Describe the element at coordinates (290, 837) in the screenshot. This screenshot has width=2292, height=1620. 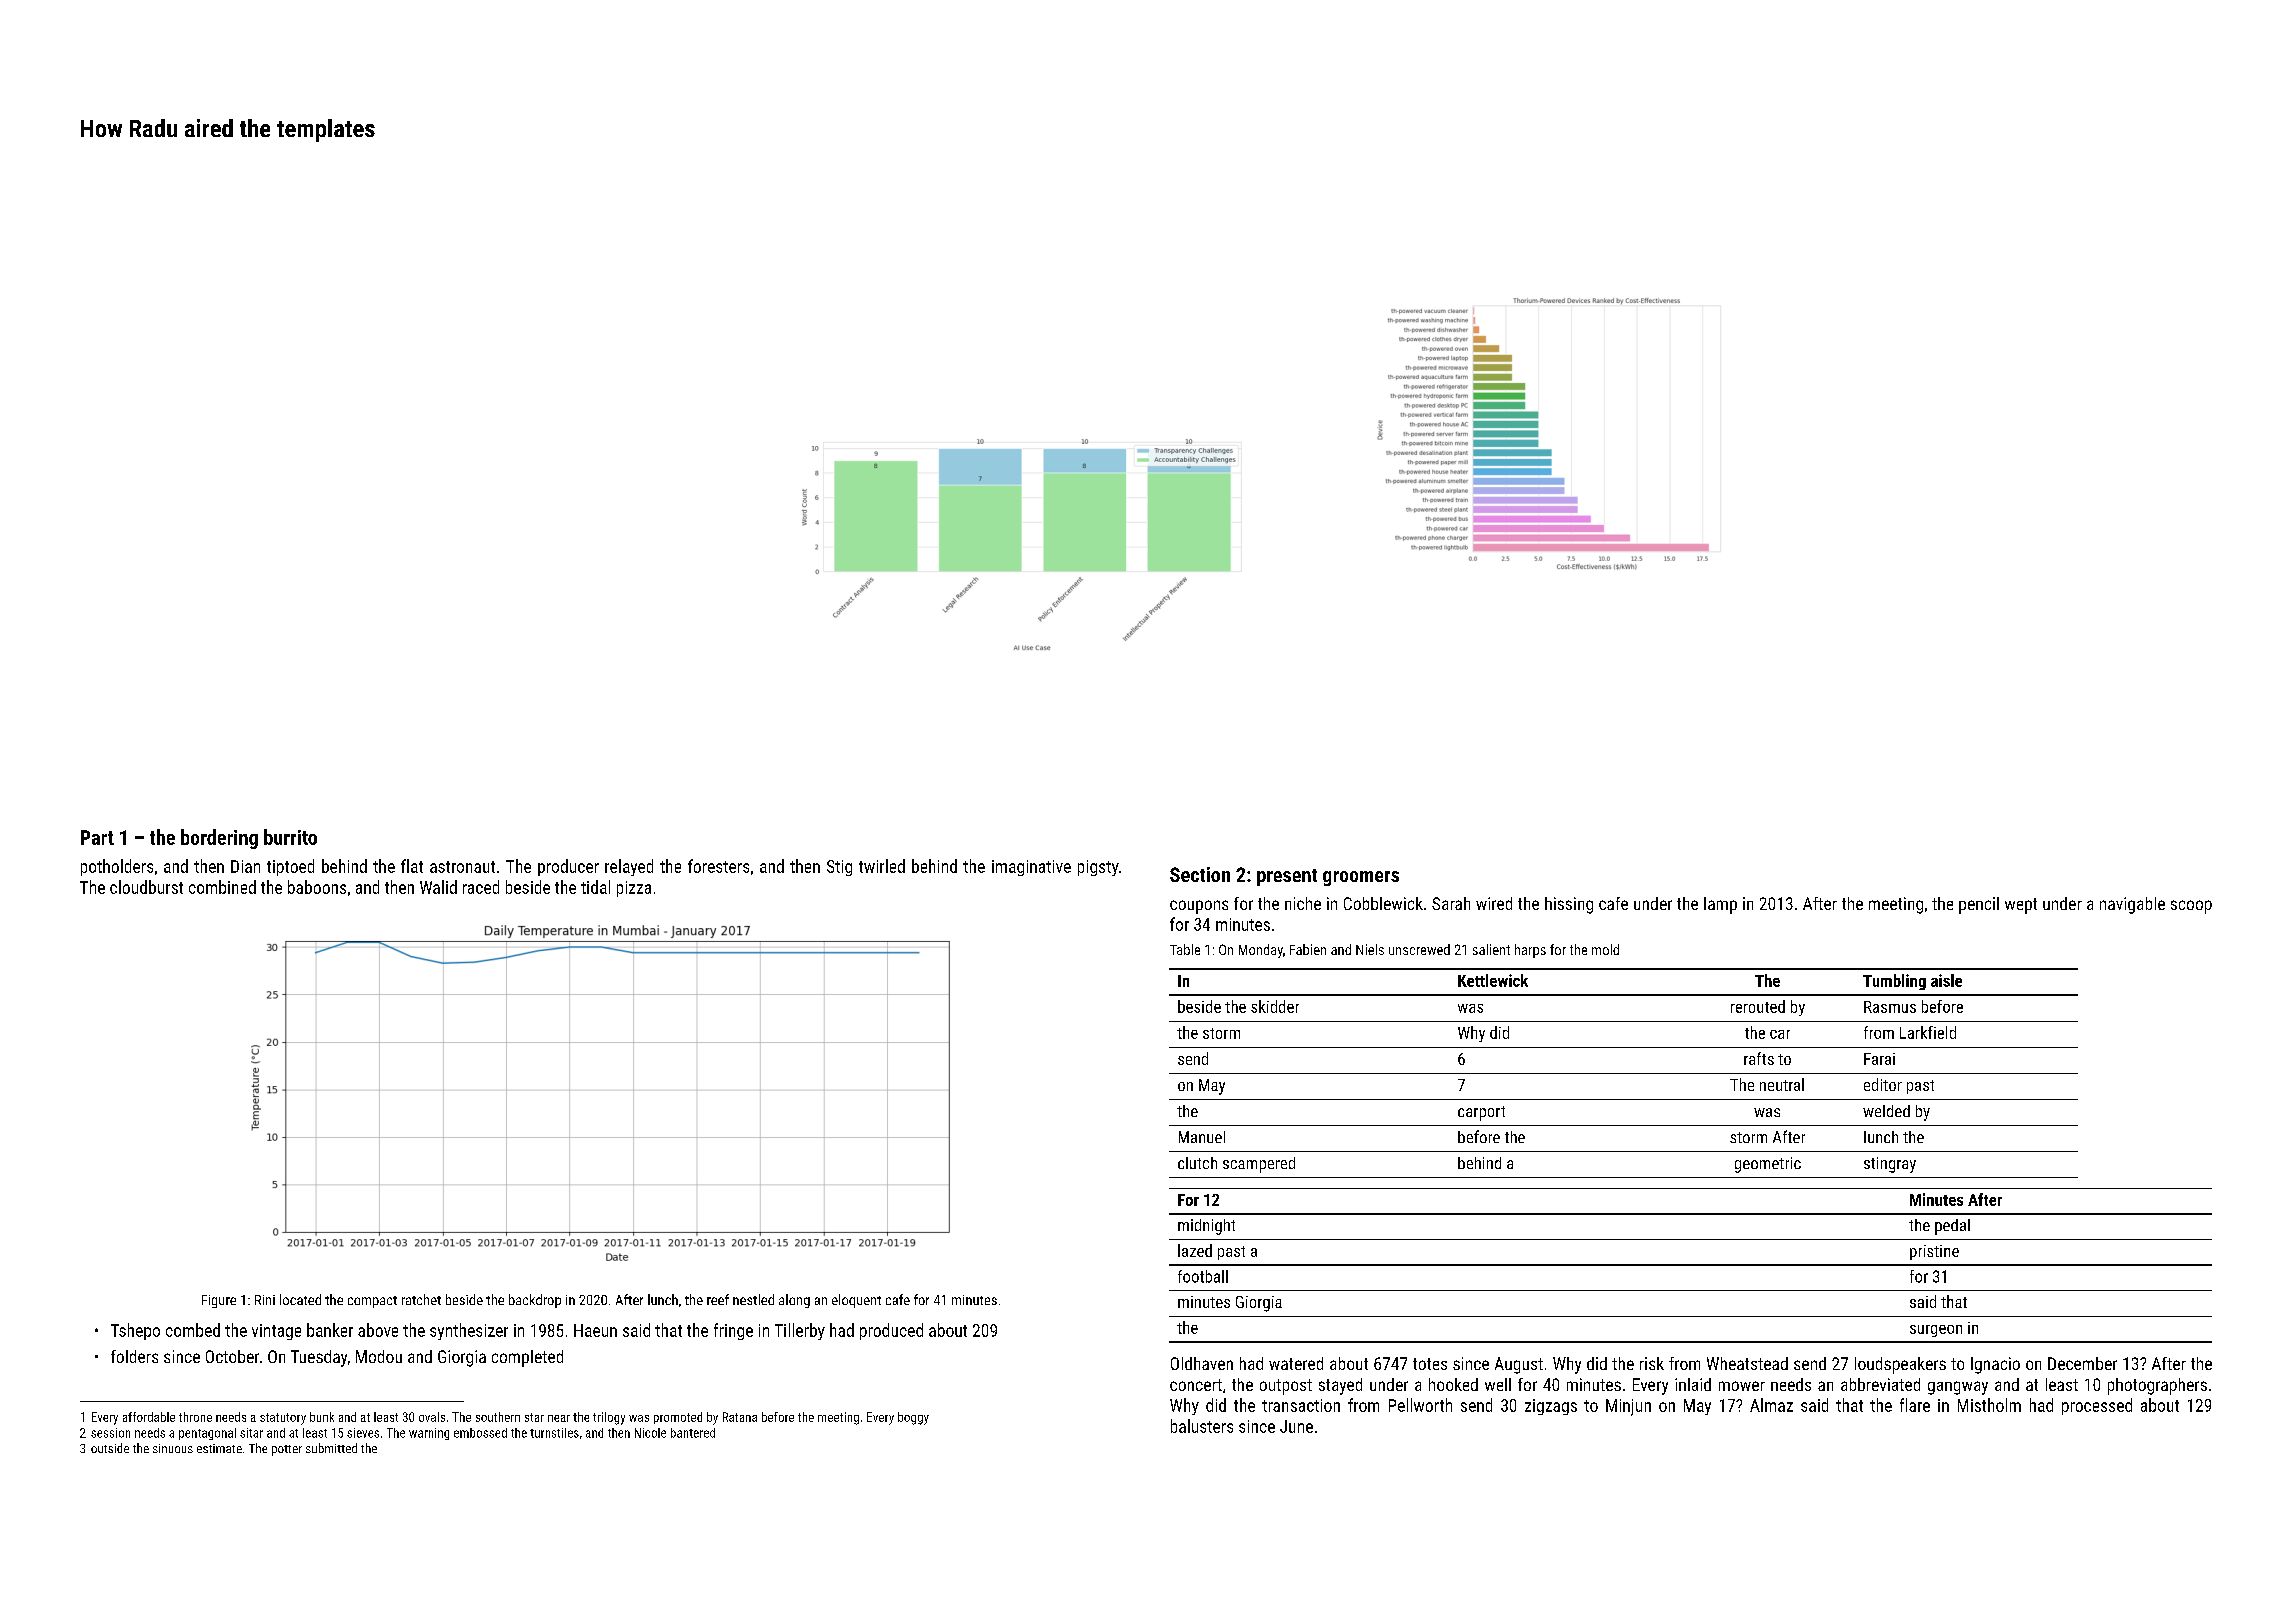
I see `burrito` at that location.
